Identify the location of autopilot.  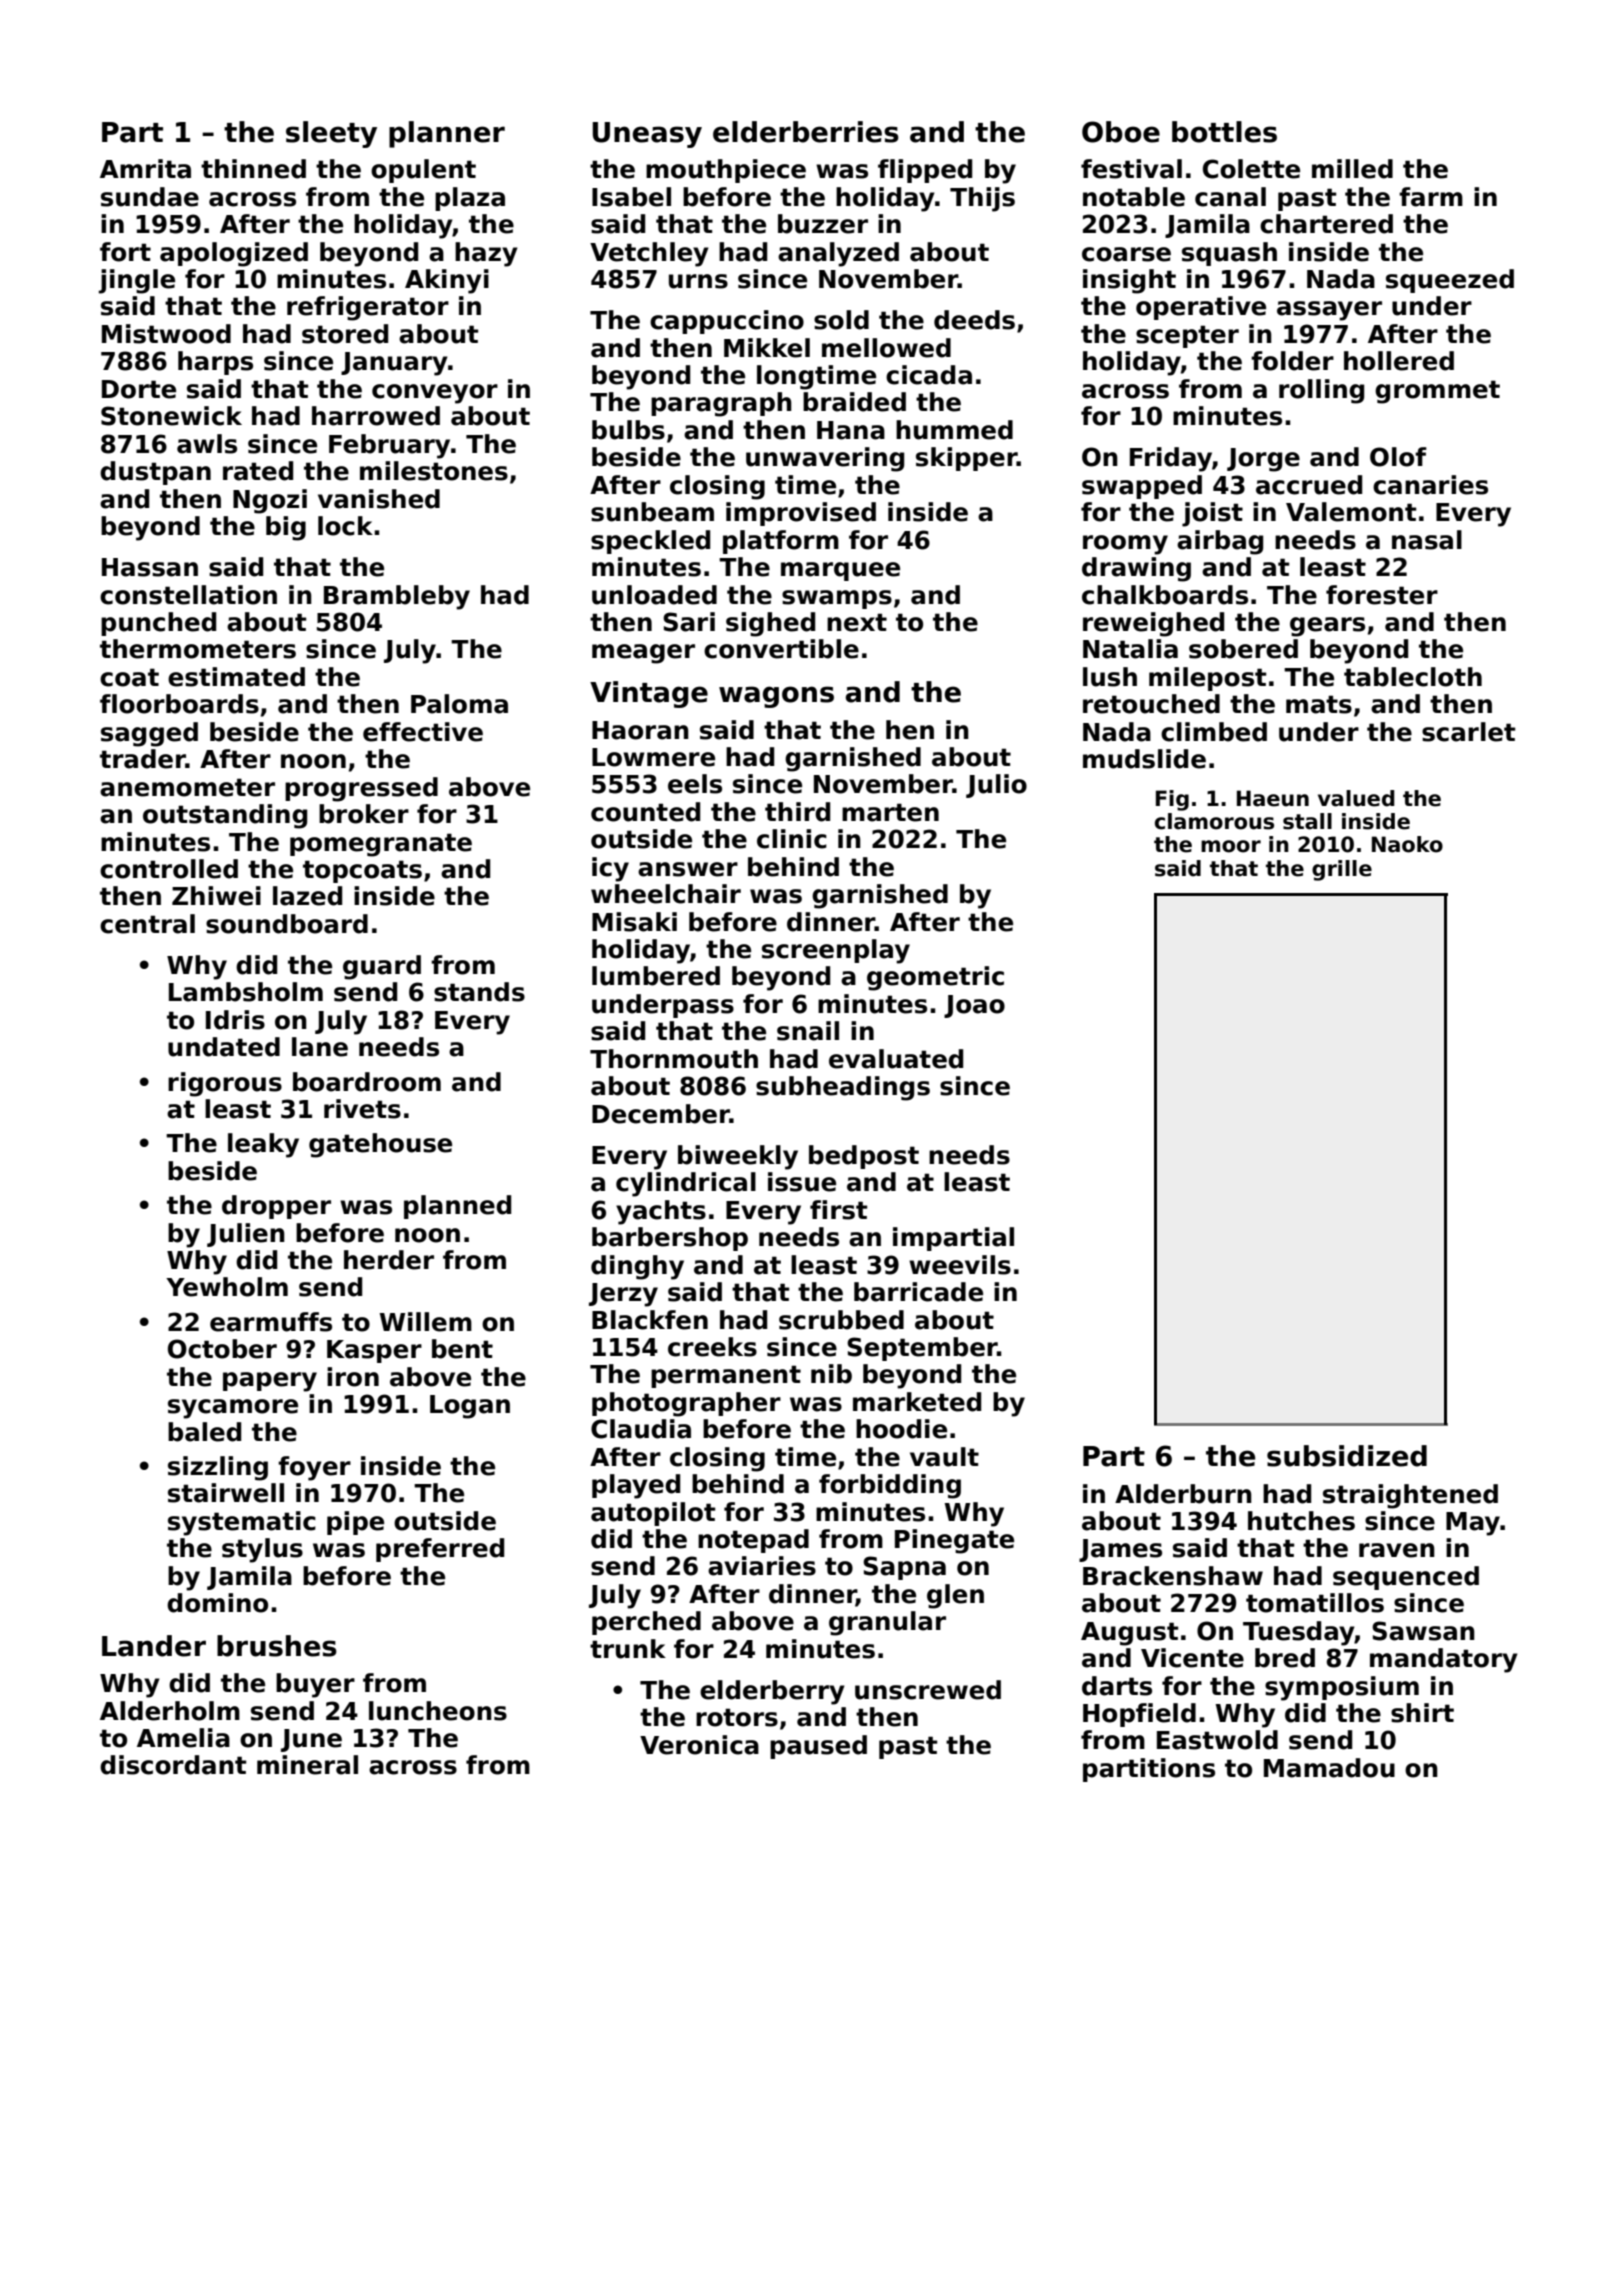
(653, 1514).
